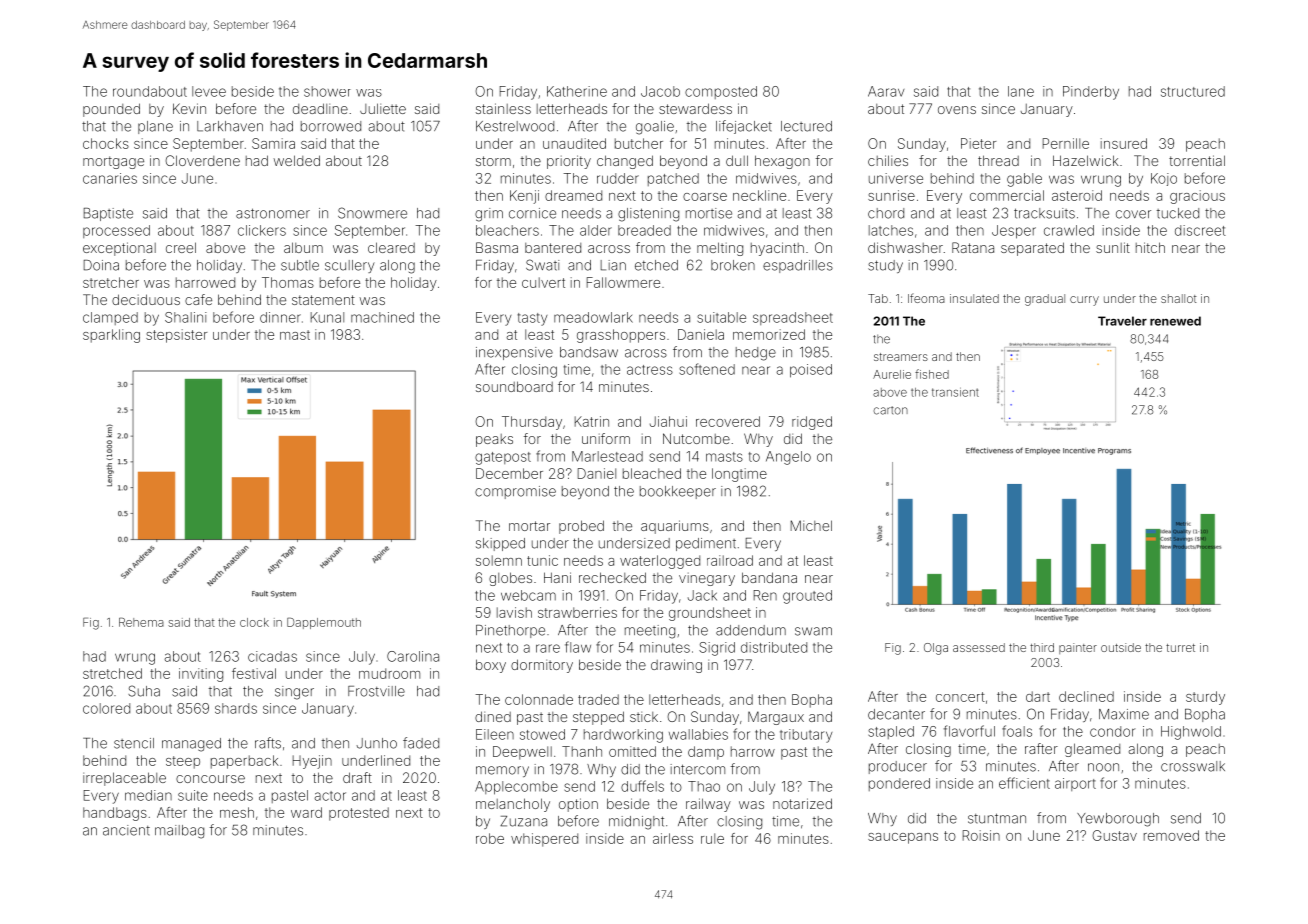  Describe the element at coordinates (532, 213) in the page. I see `cornice` at that location.
